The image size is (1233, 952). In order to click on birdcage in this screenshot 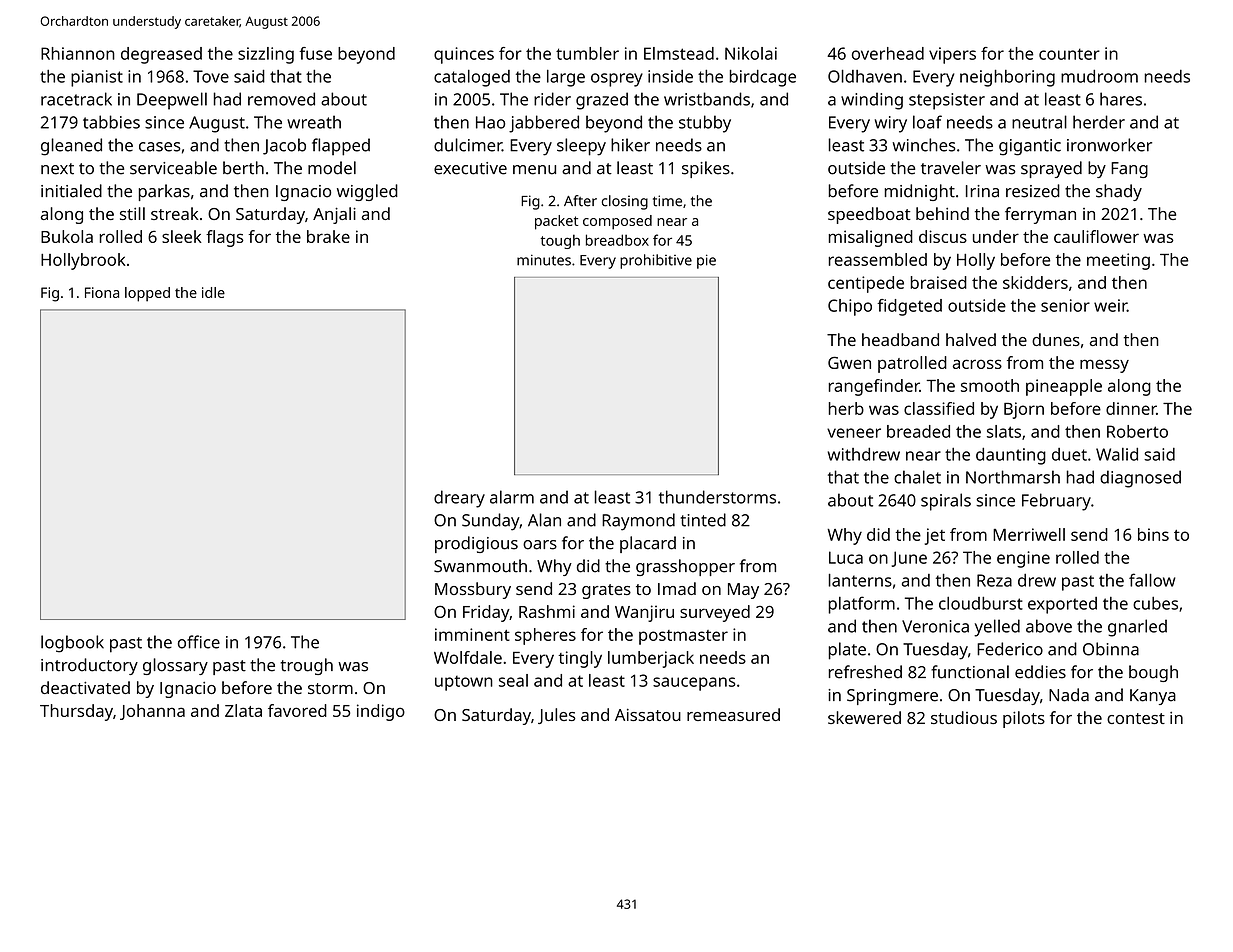, I will do `click(762, 78)`.
